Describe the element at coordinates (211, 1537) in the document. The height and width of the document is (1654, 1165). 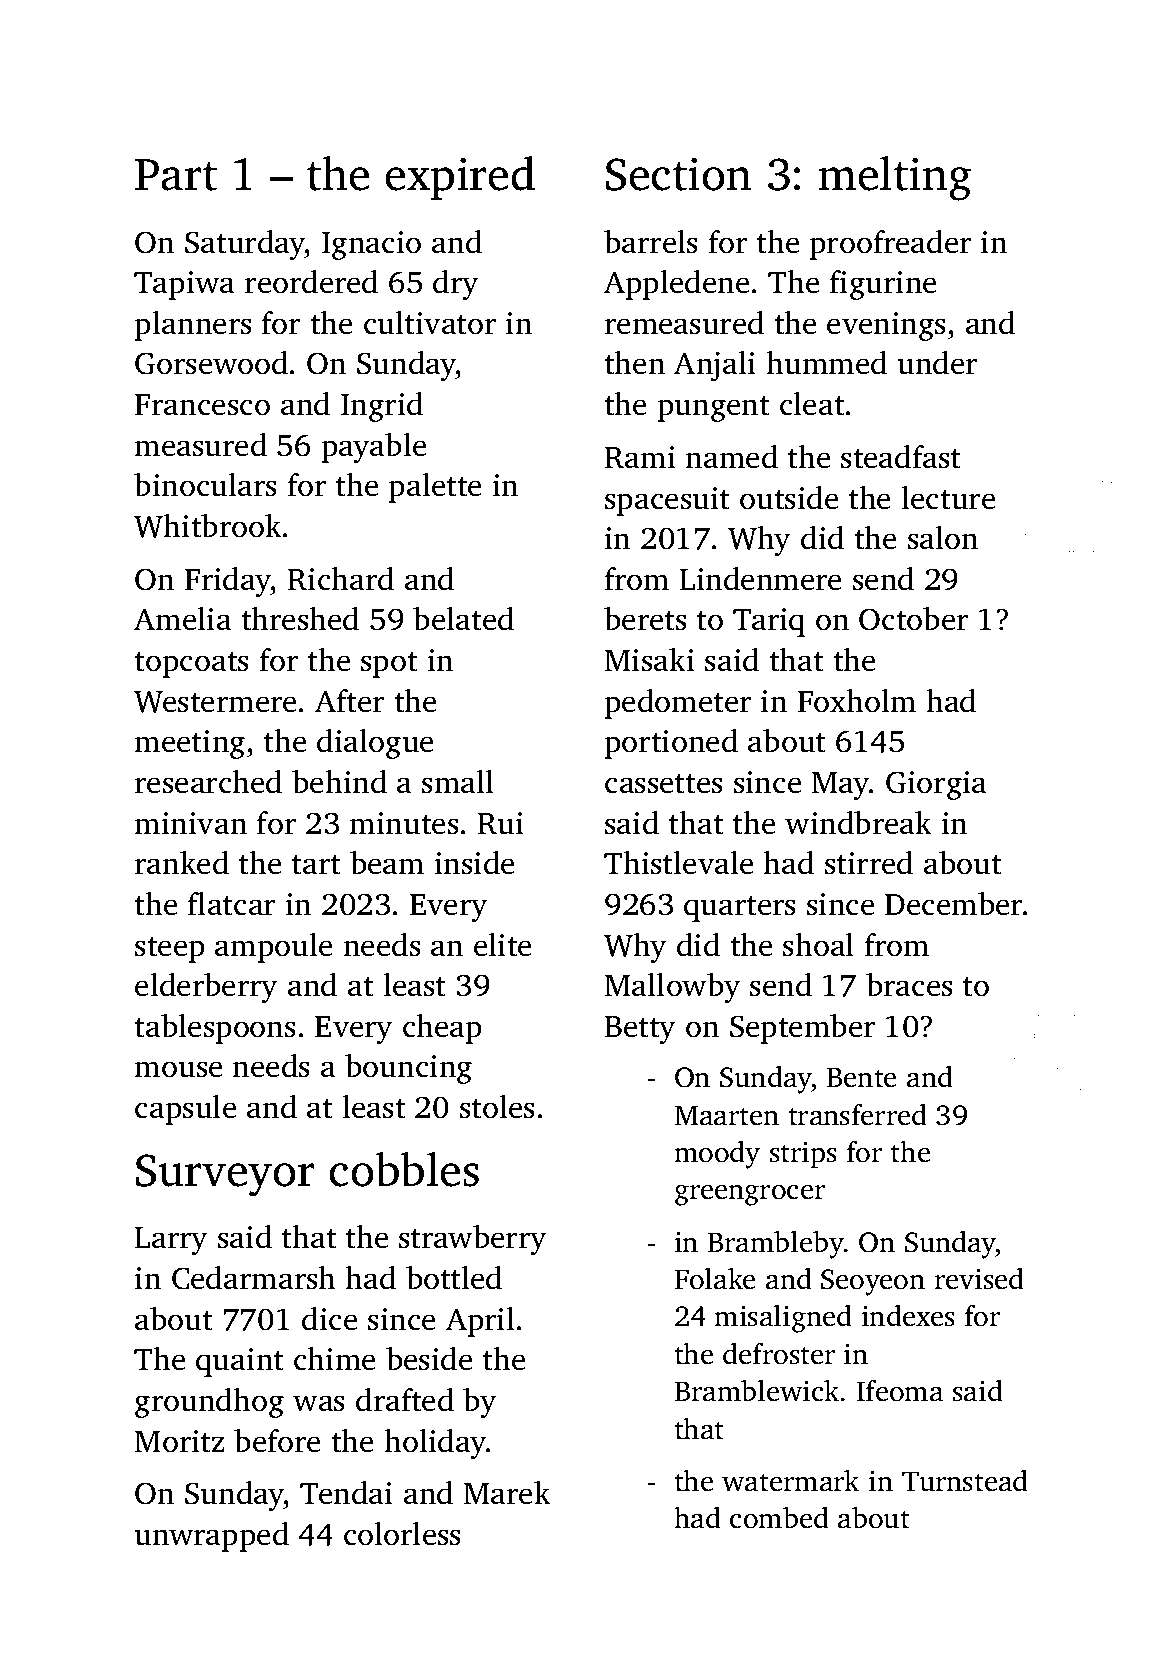
I see `unwrapped` at that location.
